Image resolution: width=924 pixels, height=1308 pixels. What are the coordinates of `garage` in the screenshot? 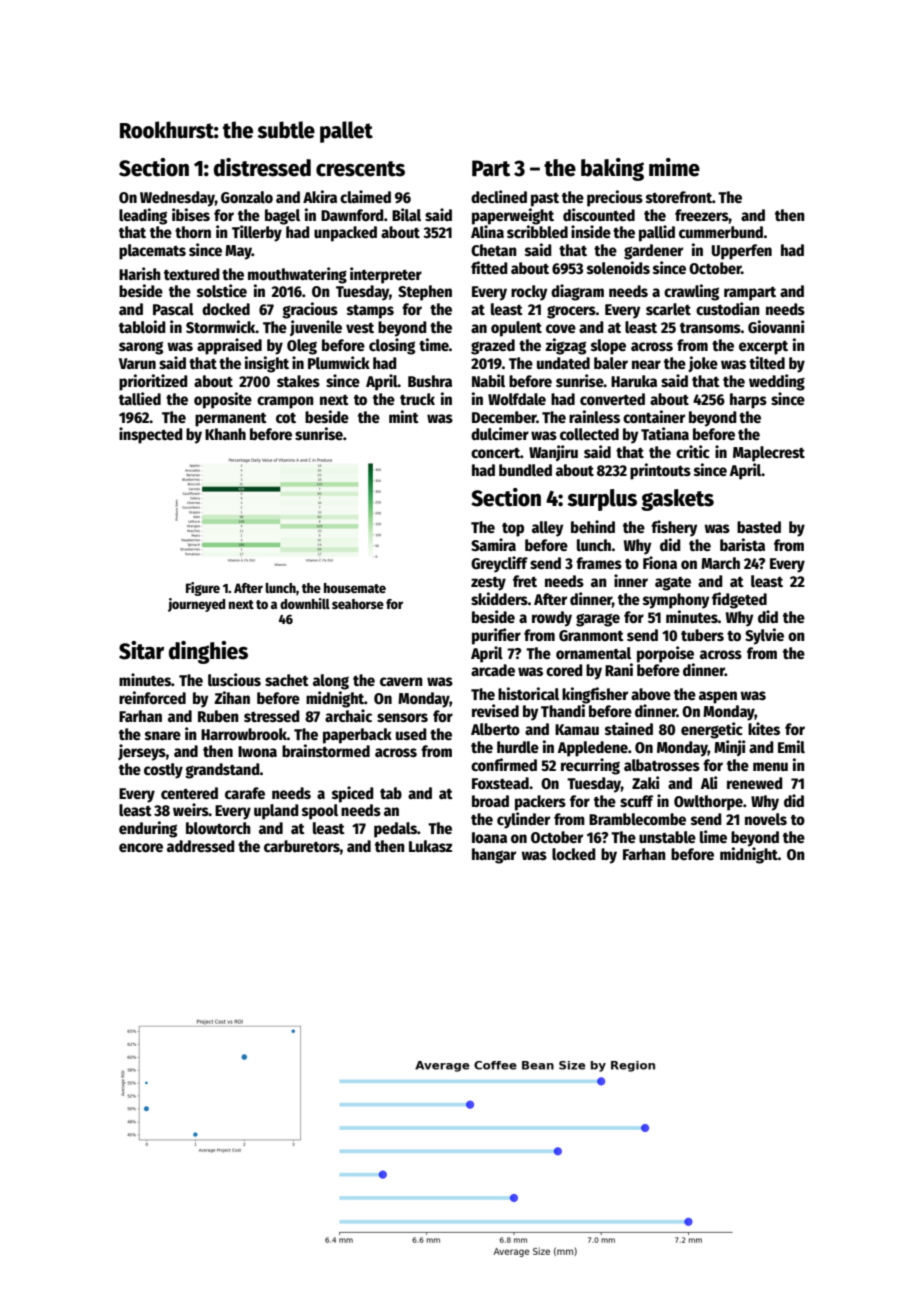 It's located at (598, 620).
